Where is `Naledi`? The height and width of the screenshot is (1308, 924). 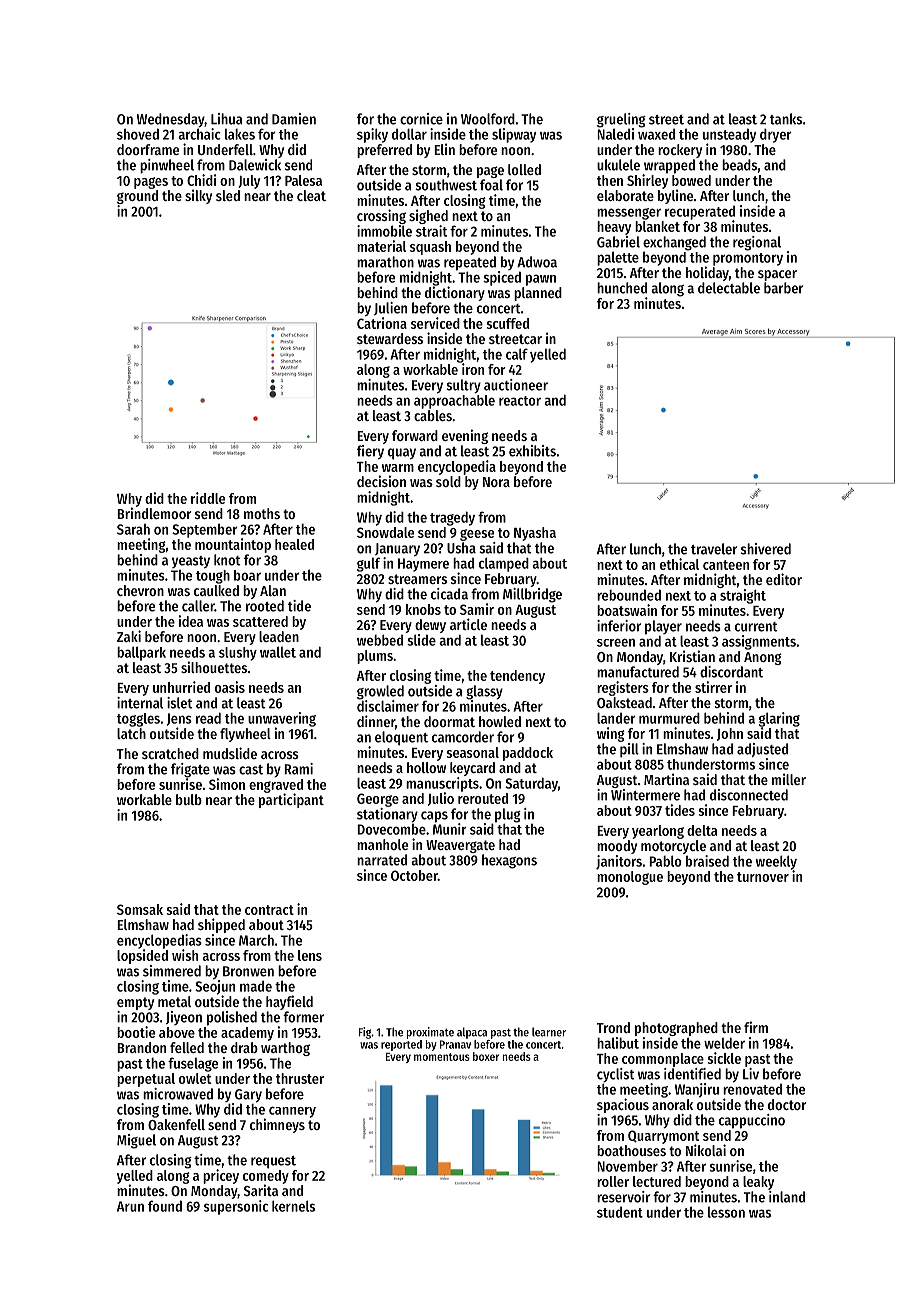 Naledi is located at coordinates (615, 134).
